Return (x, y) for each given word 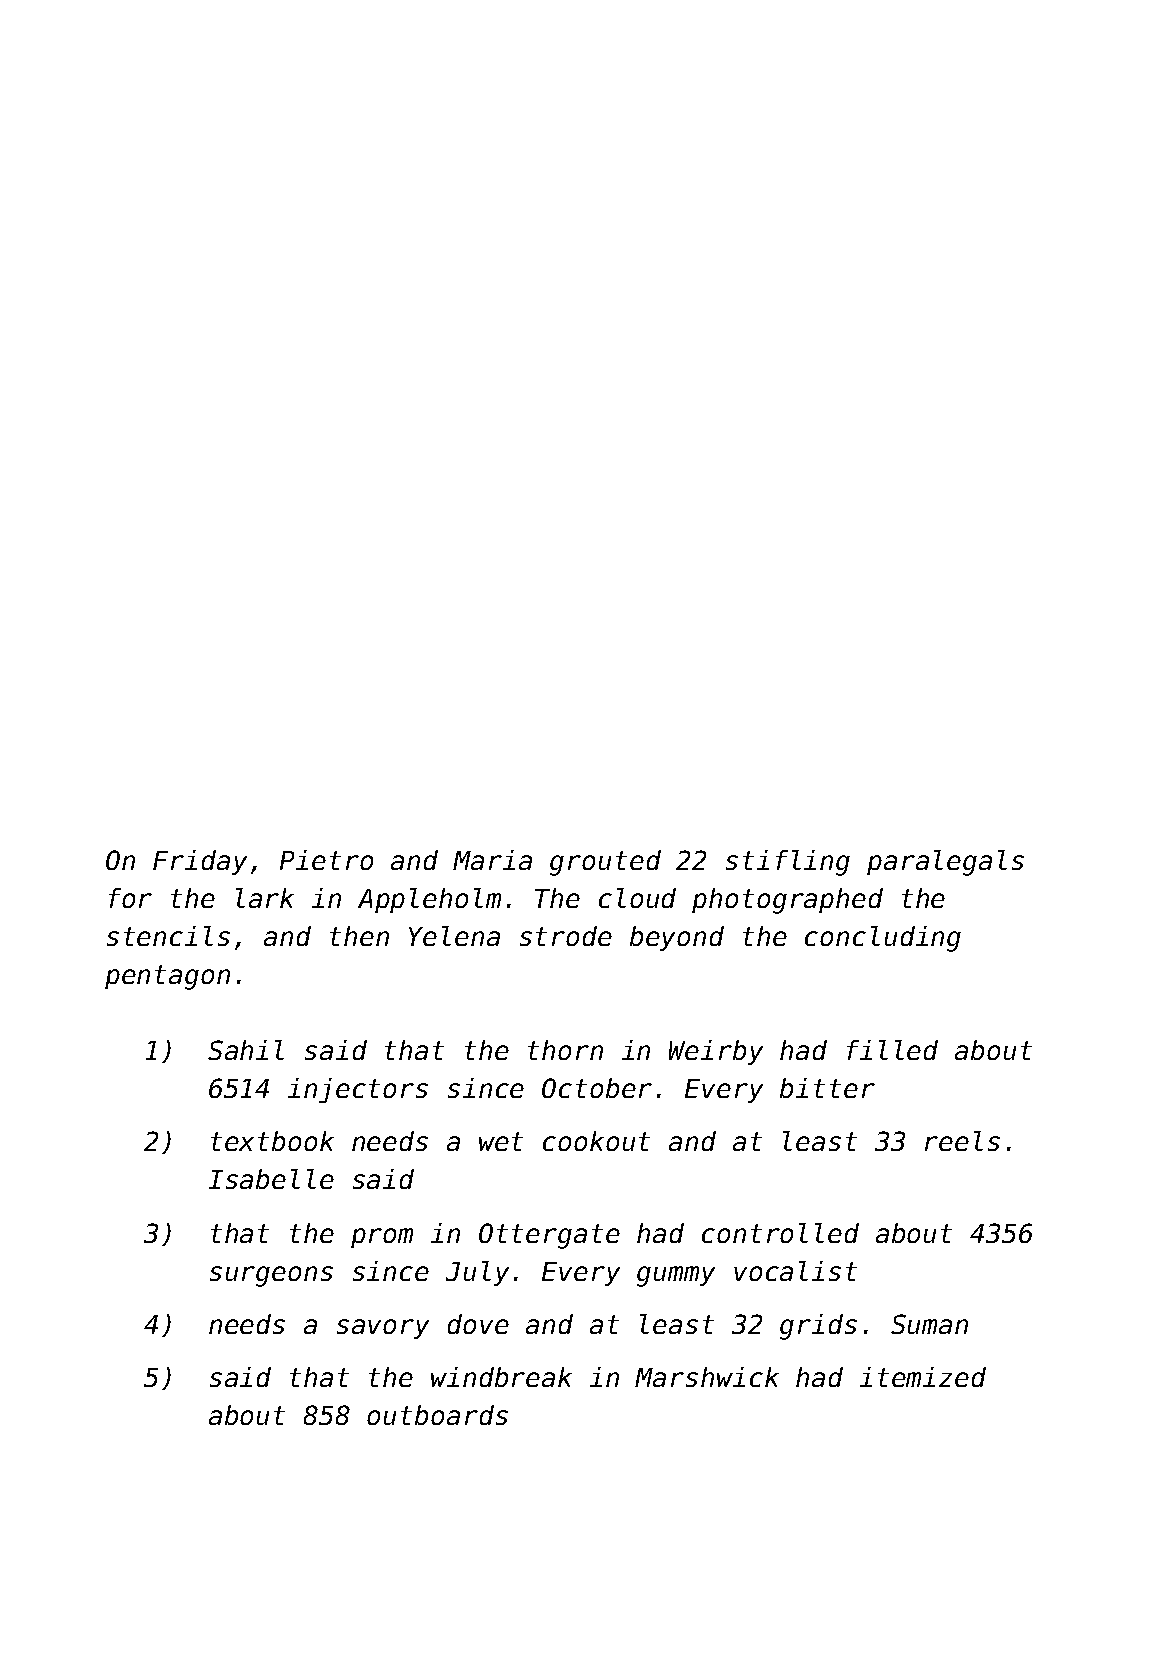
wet (501, 1141)
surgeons (271, 1276)
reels (962, 1141)
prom (382, 1238)
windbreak (501, 1377)
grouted (605, 863)
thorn (565, 1050)
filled (892, 1050)
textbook (272, 1141)
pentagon (167, 977)
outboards (437, 1415)
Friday (200, 862)
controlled (780, 1233)
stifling (788, 863)
